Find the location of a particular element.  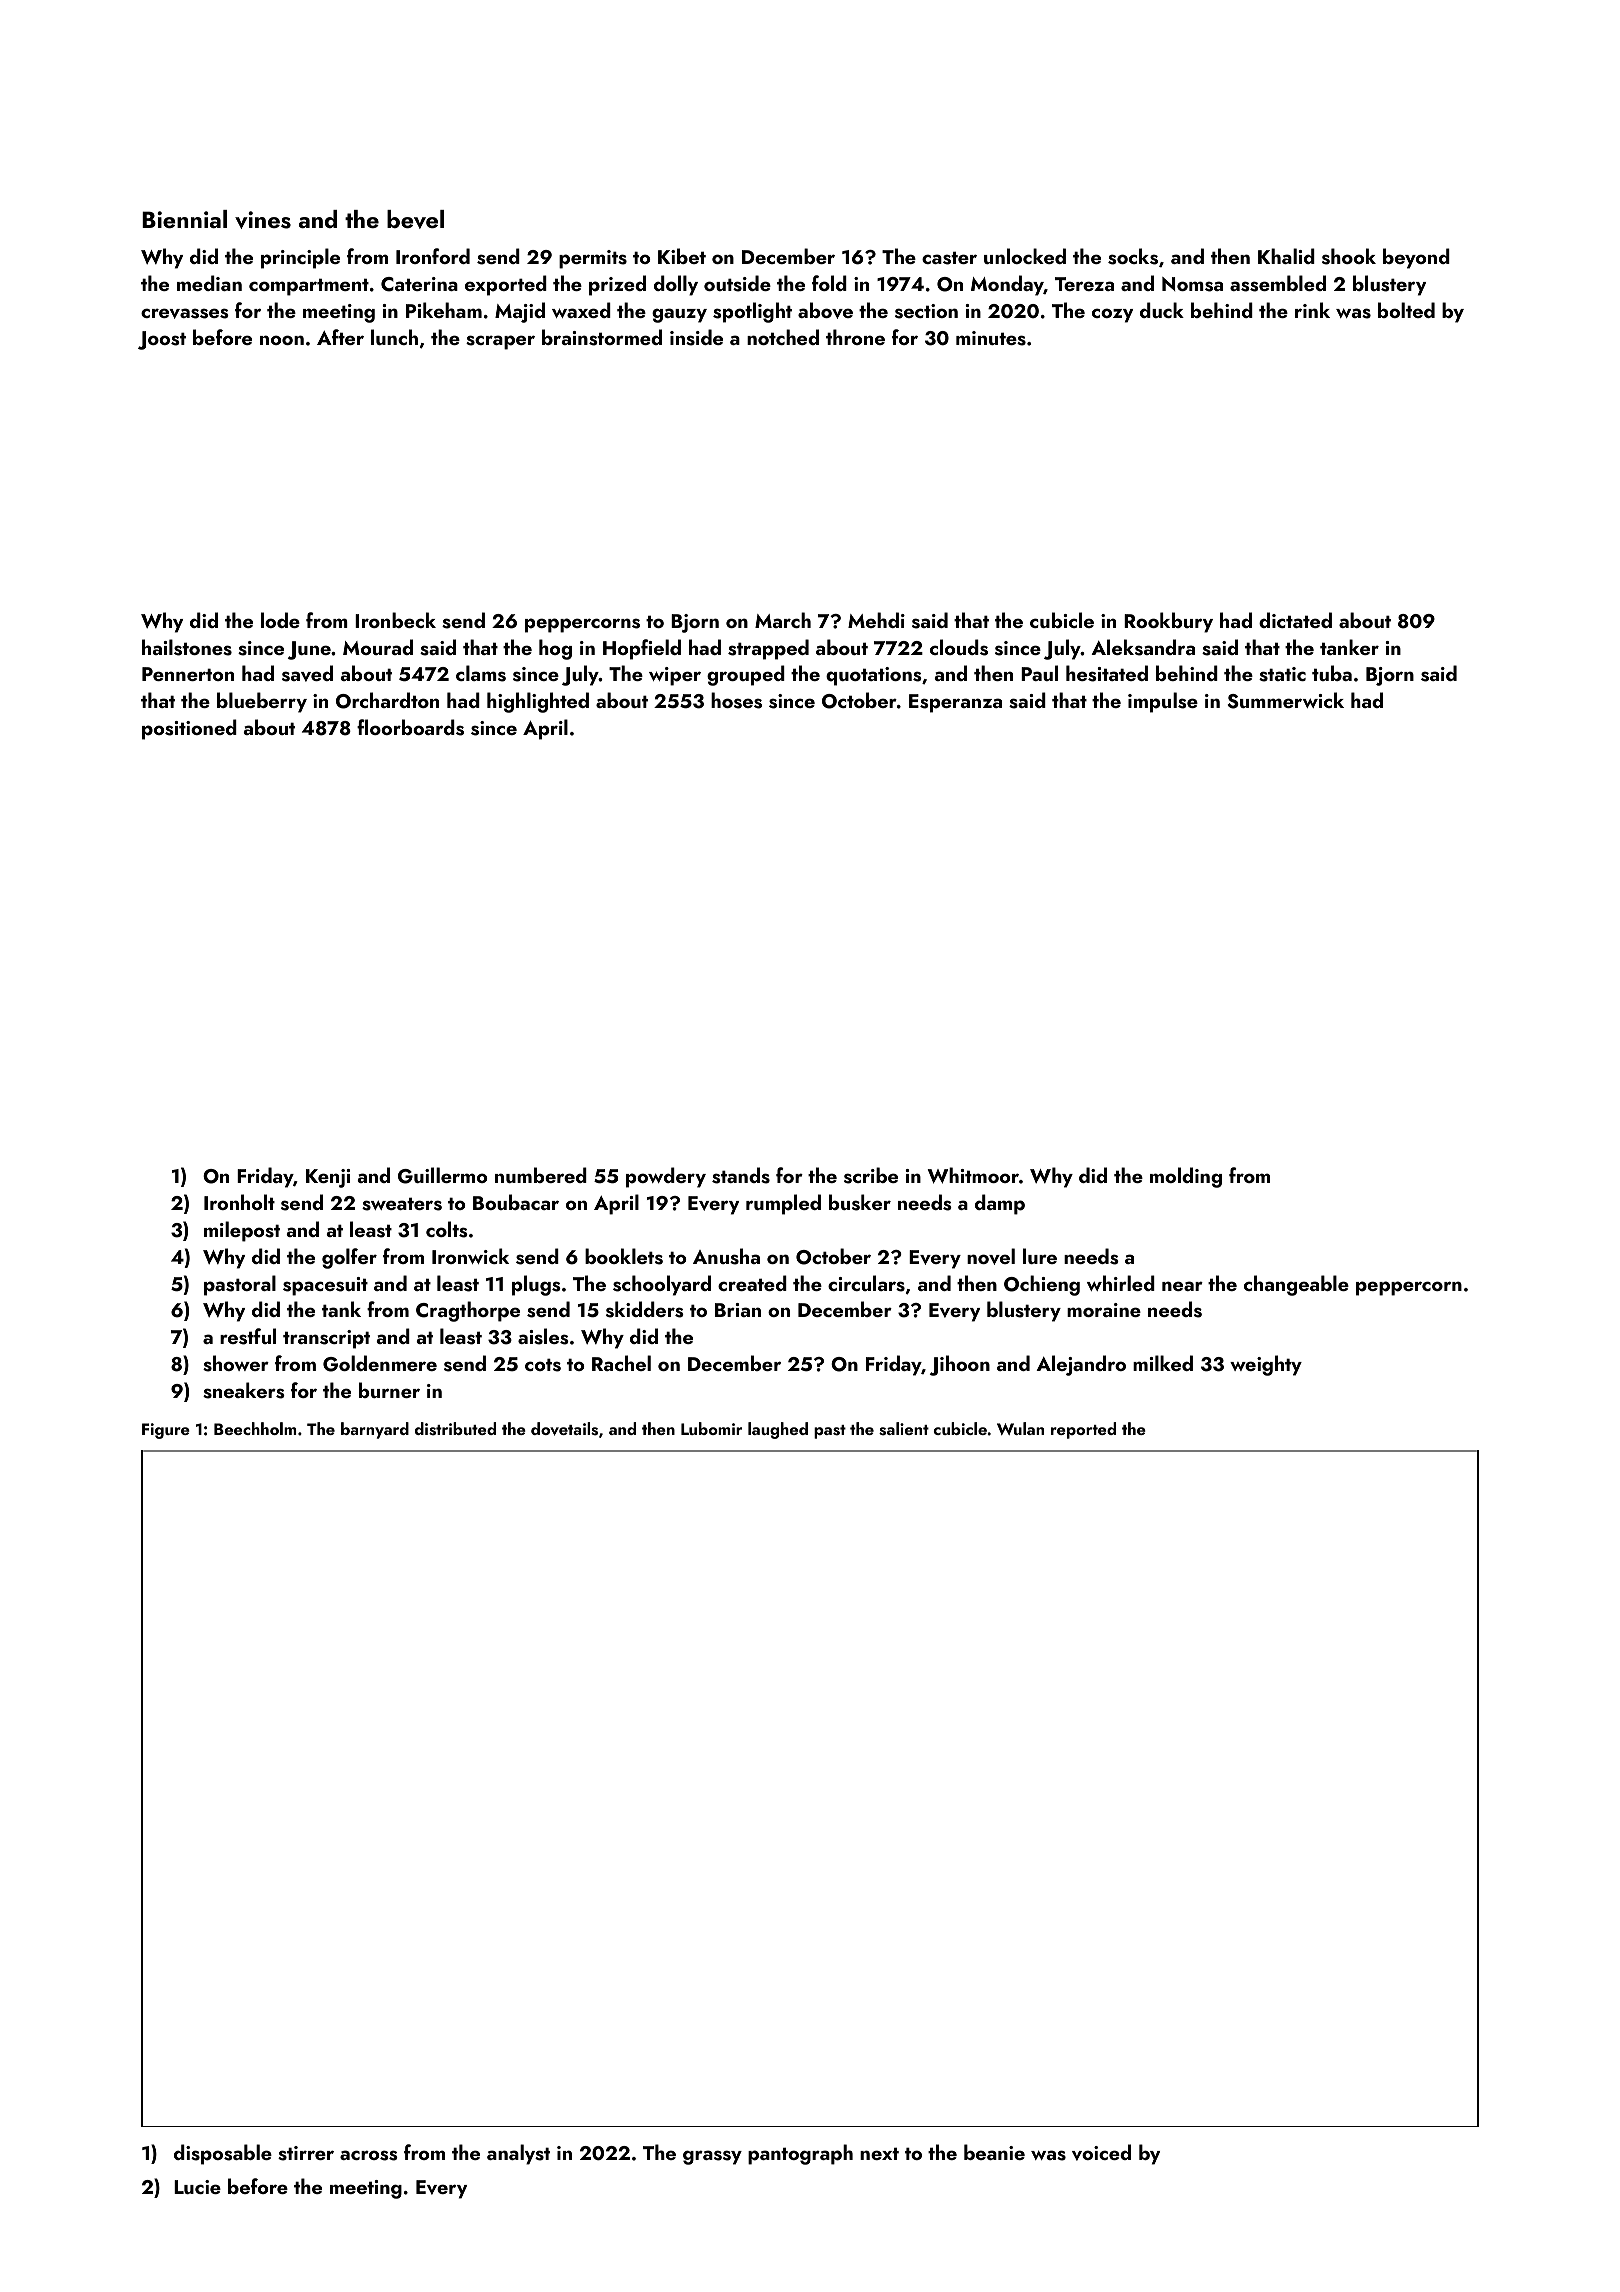

duck is located at coordinates (1162, 310).
